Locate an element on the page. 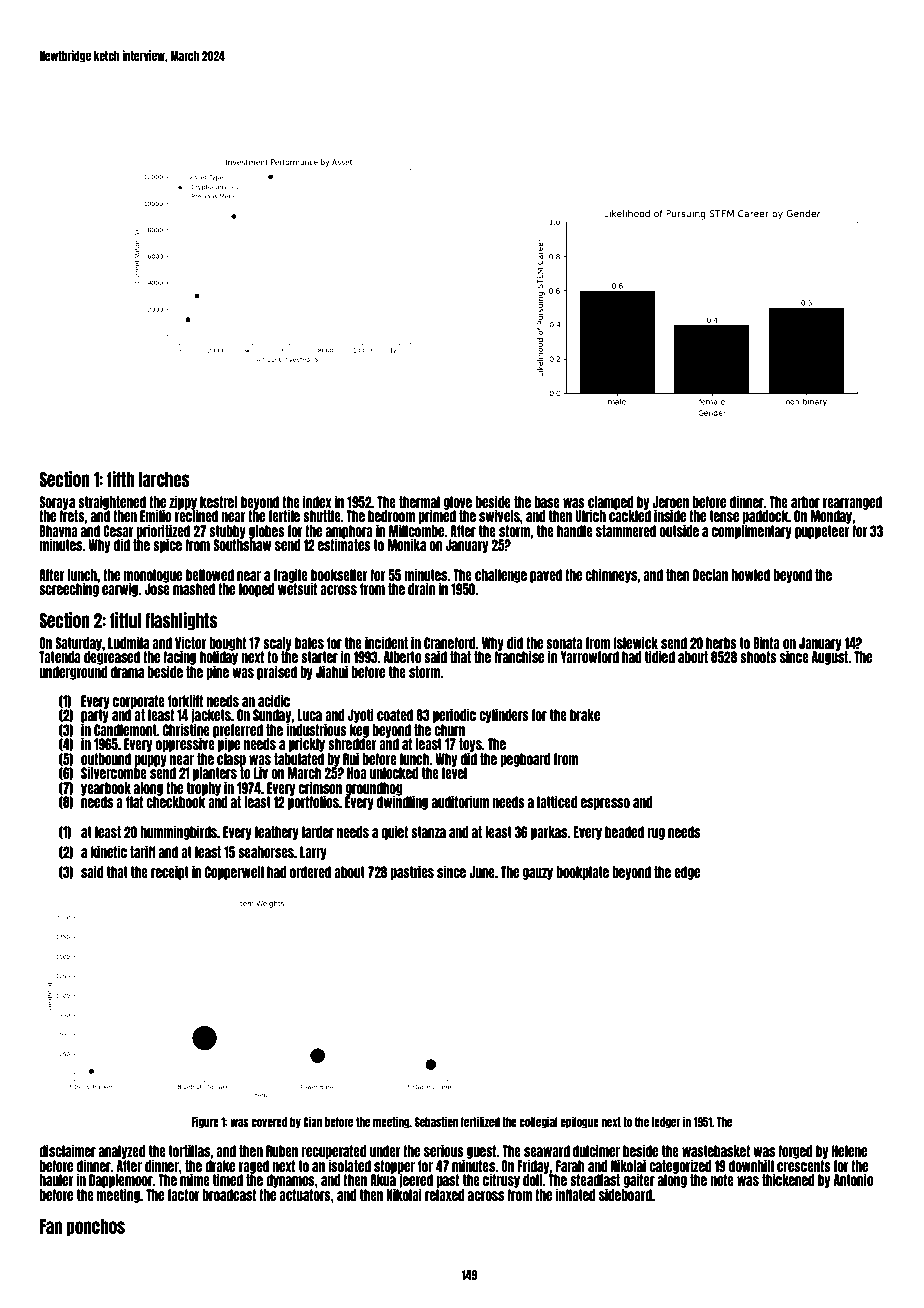  tariff is located at coordinates (143, 851).
